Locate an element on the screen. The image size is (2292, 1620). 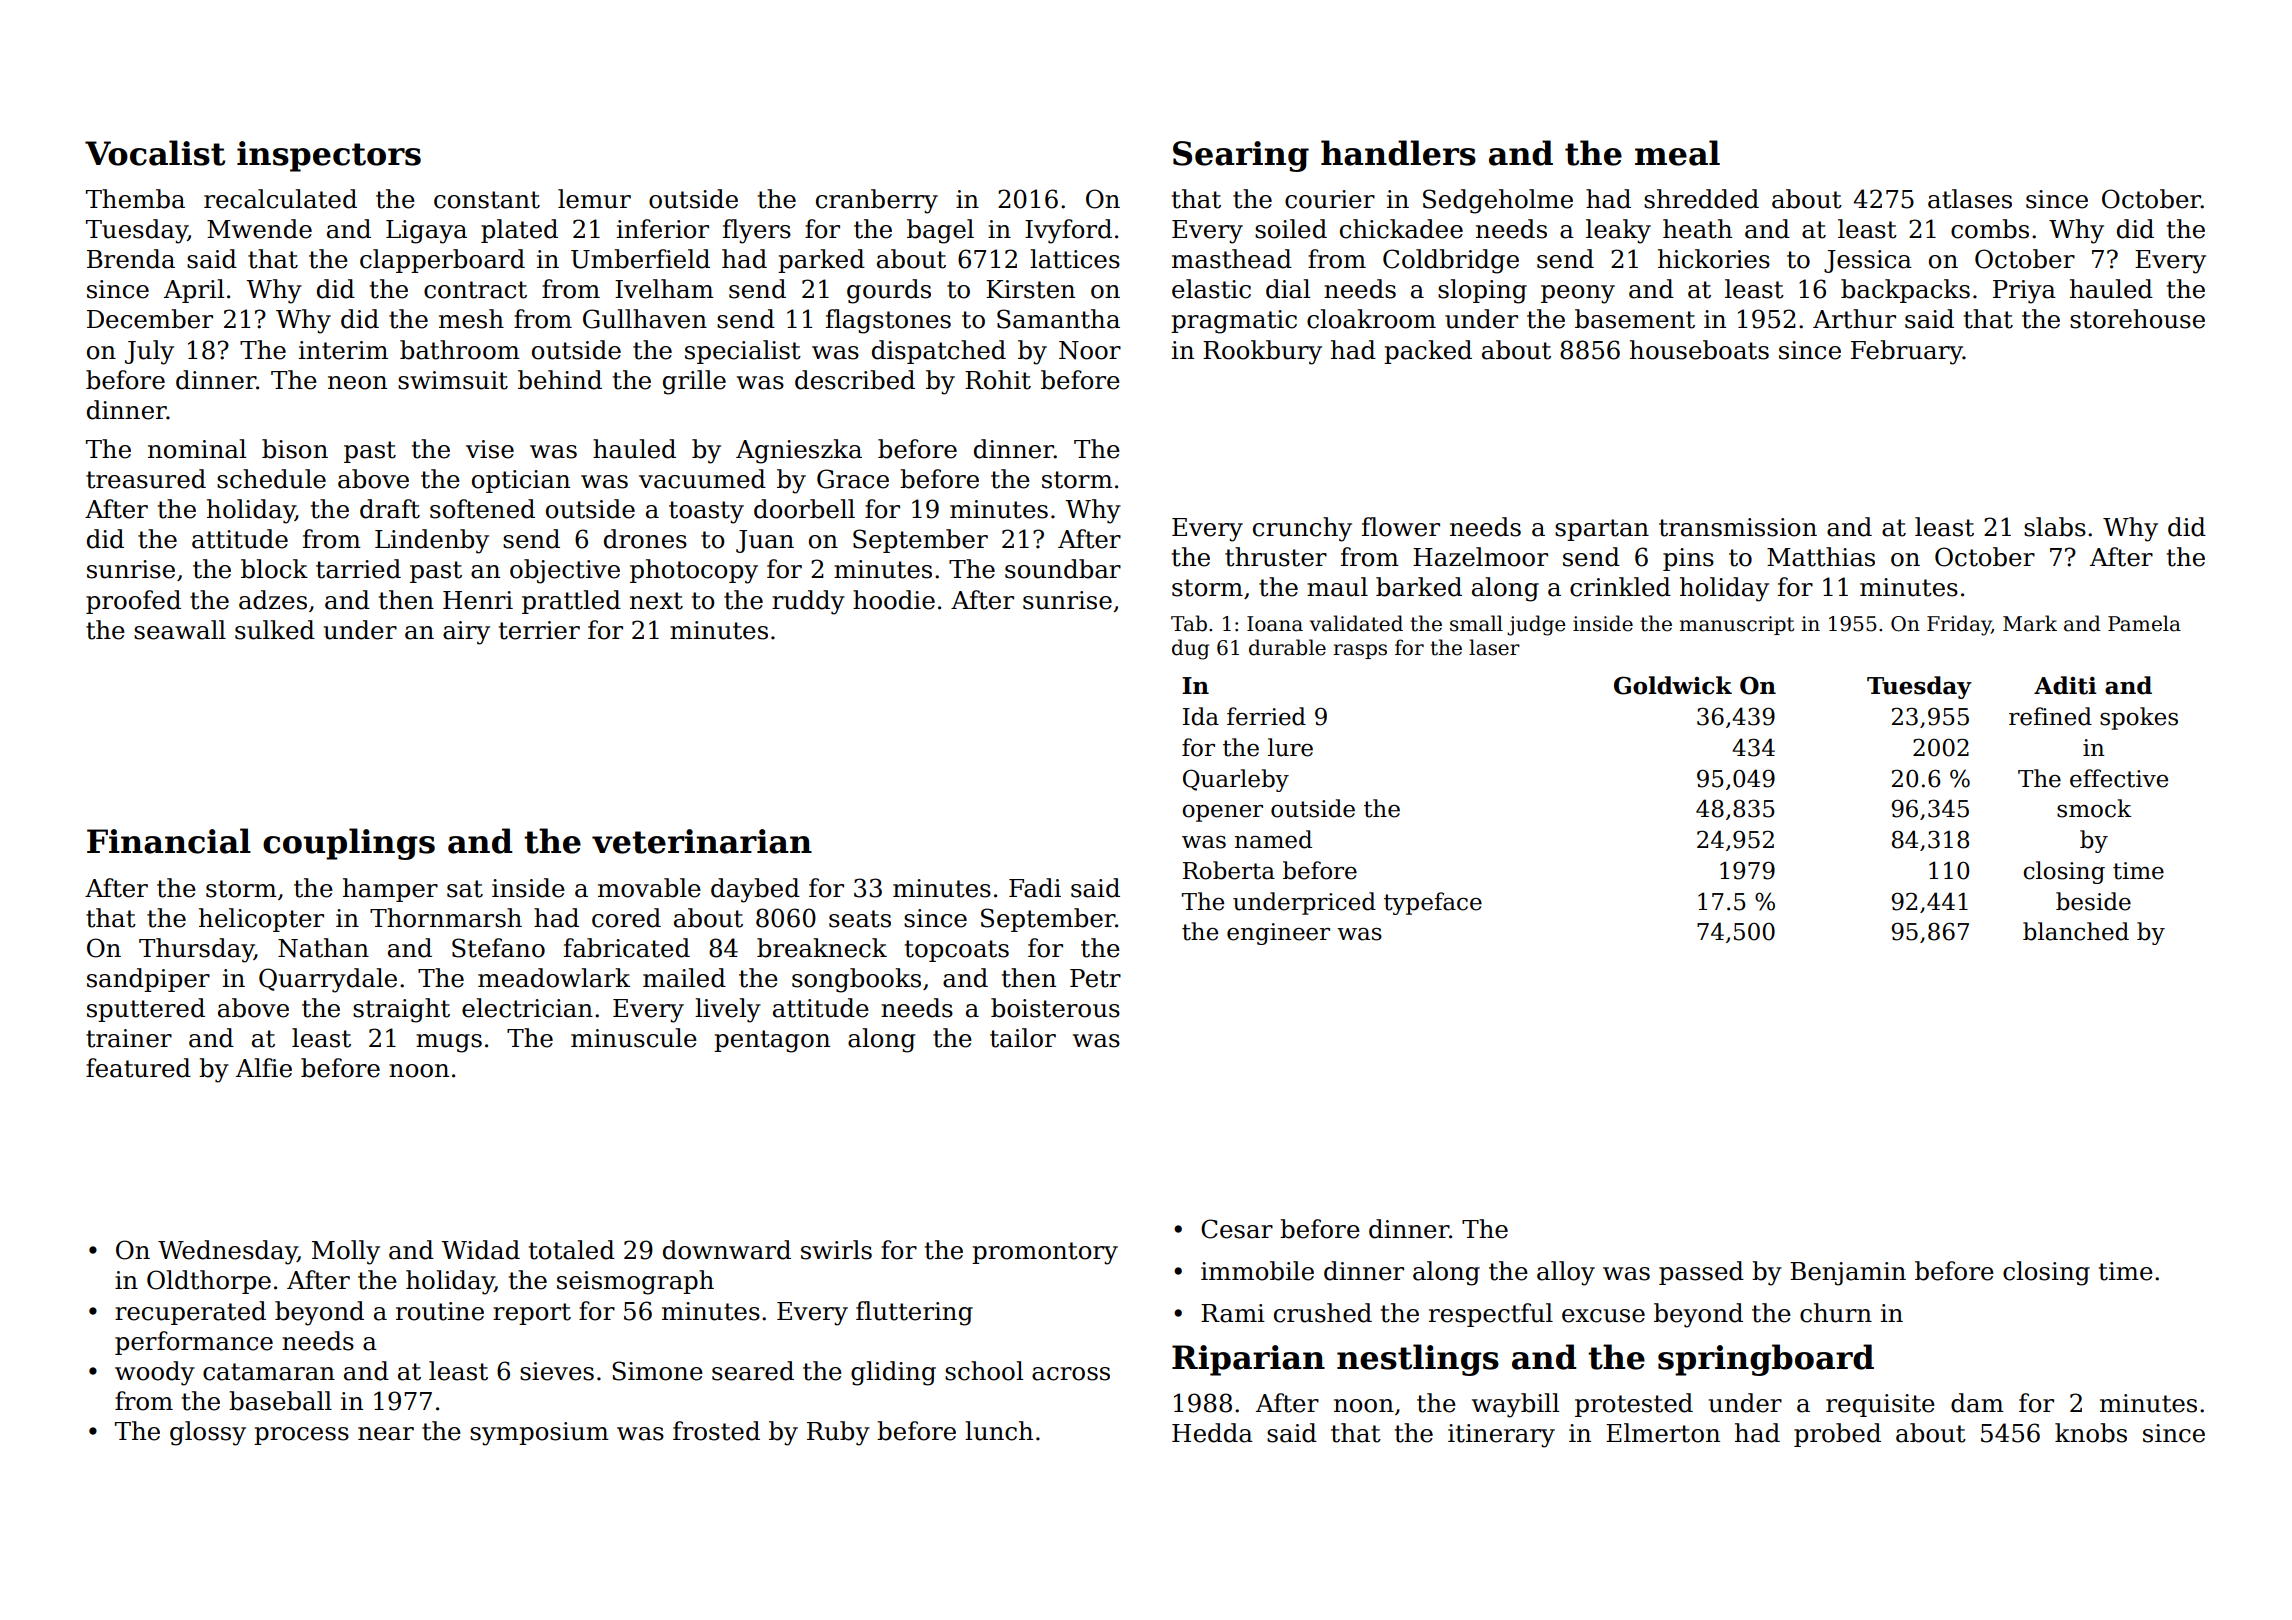
atlases is located at coordinates (1970, 199).
